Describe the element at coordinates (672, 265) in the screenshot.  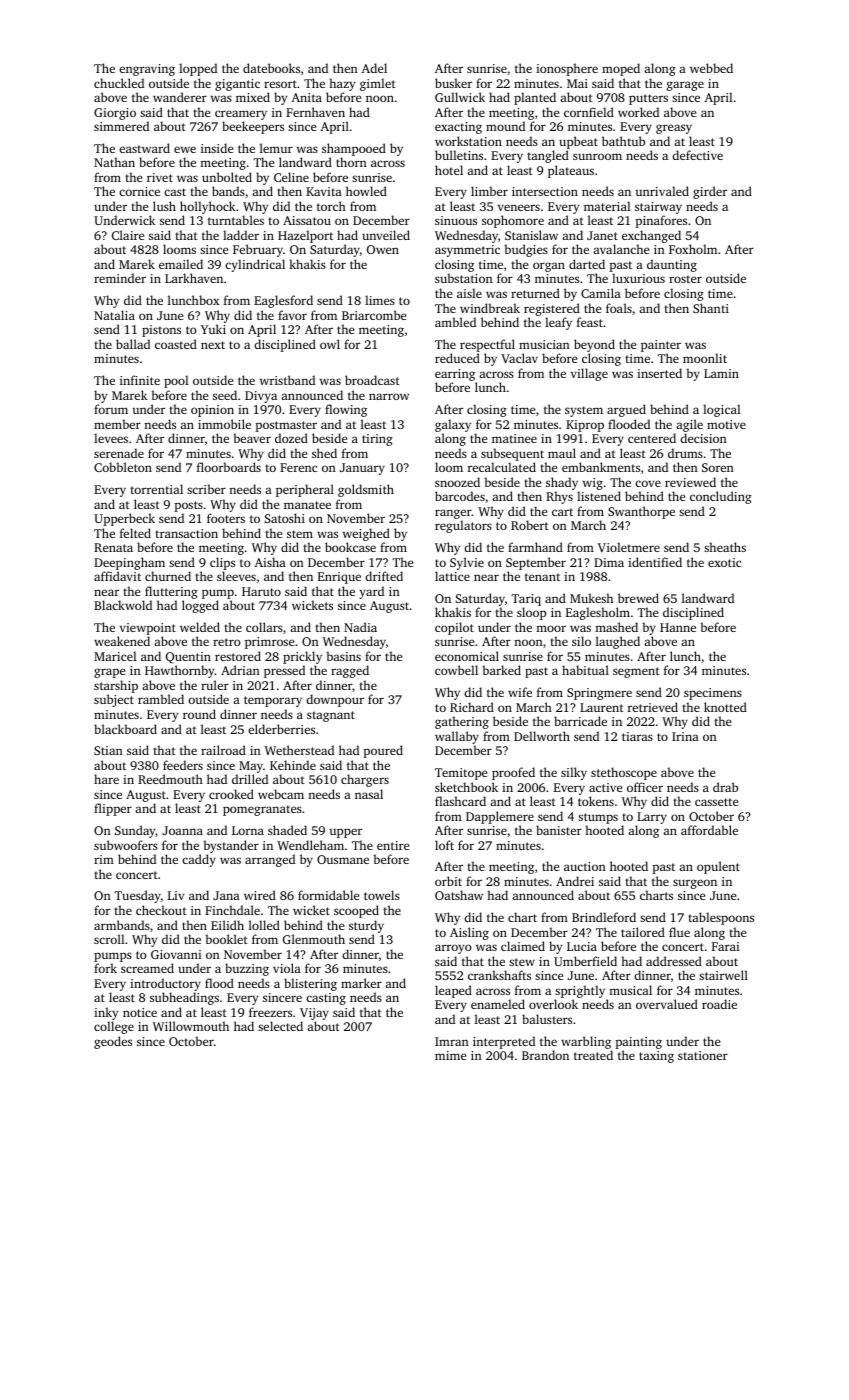
I see `daunting` at that location.
